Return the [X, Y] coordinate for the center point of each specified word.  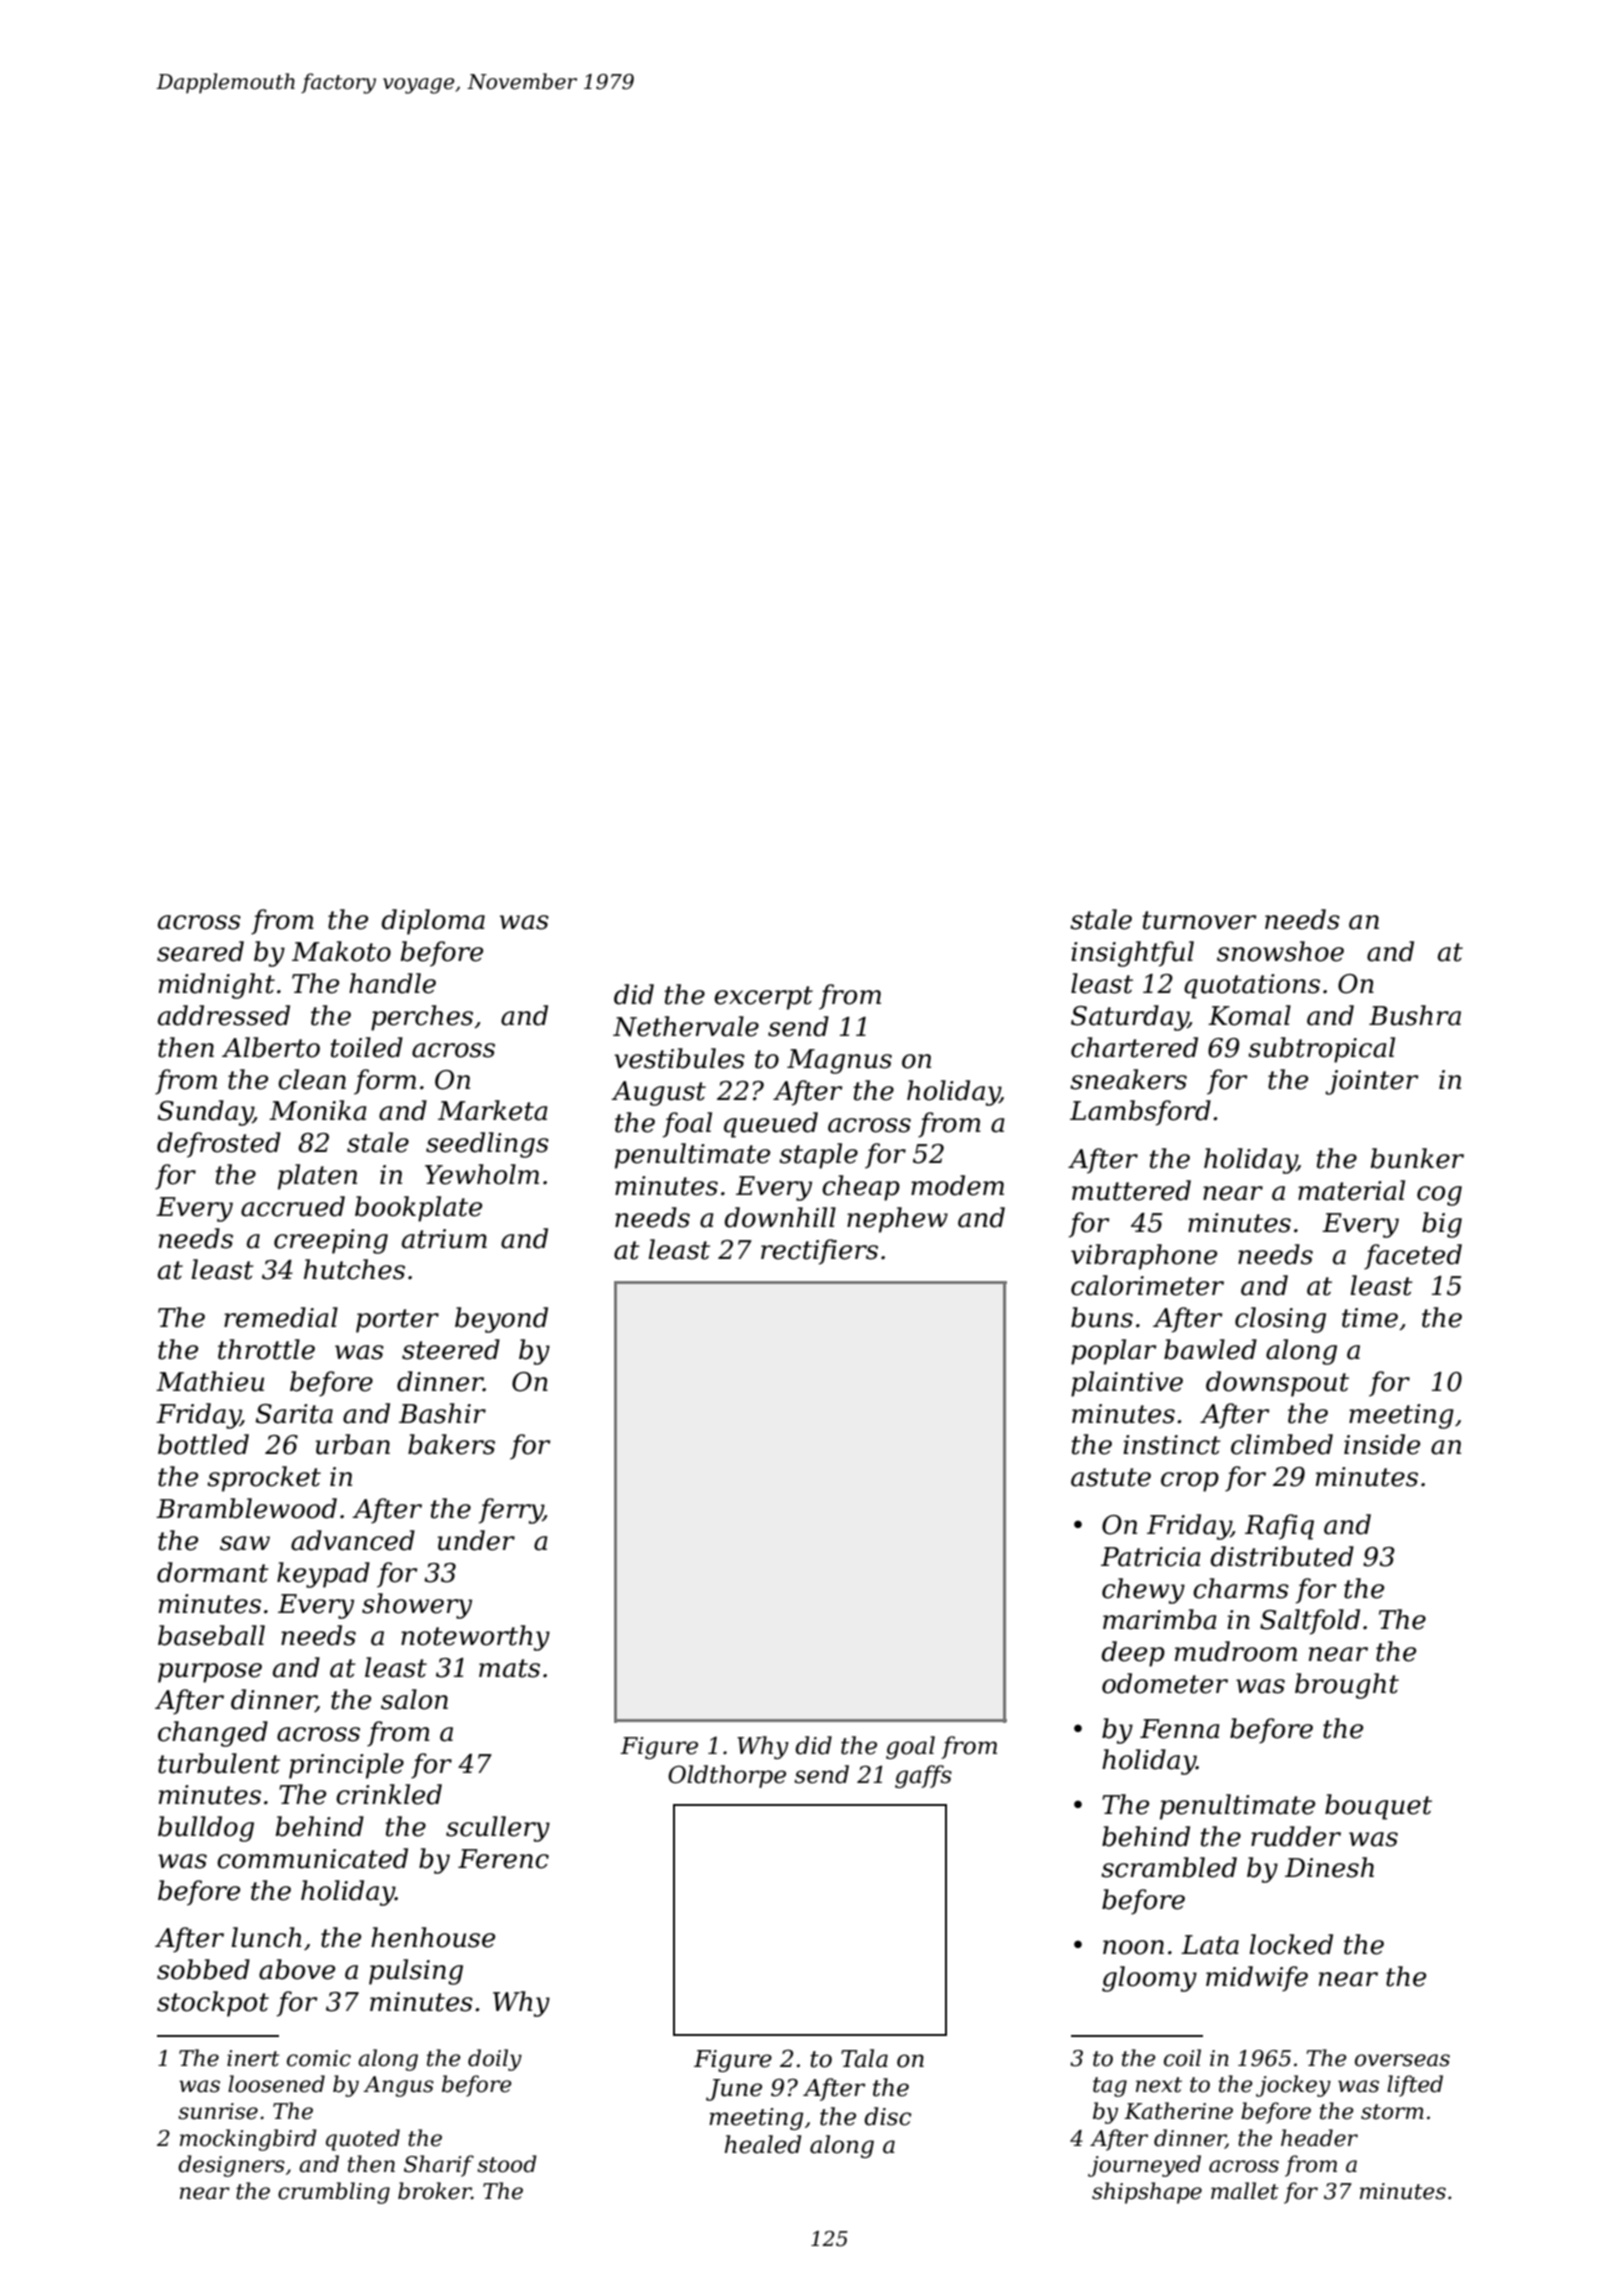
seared [200, 951]
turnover [1199, 920]
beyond [501, 1320]
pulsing [416, 1972]
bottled [203, 1444]
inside [1382, 1444]
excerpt [763, 998]
